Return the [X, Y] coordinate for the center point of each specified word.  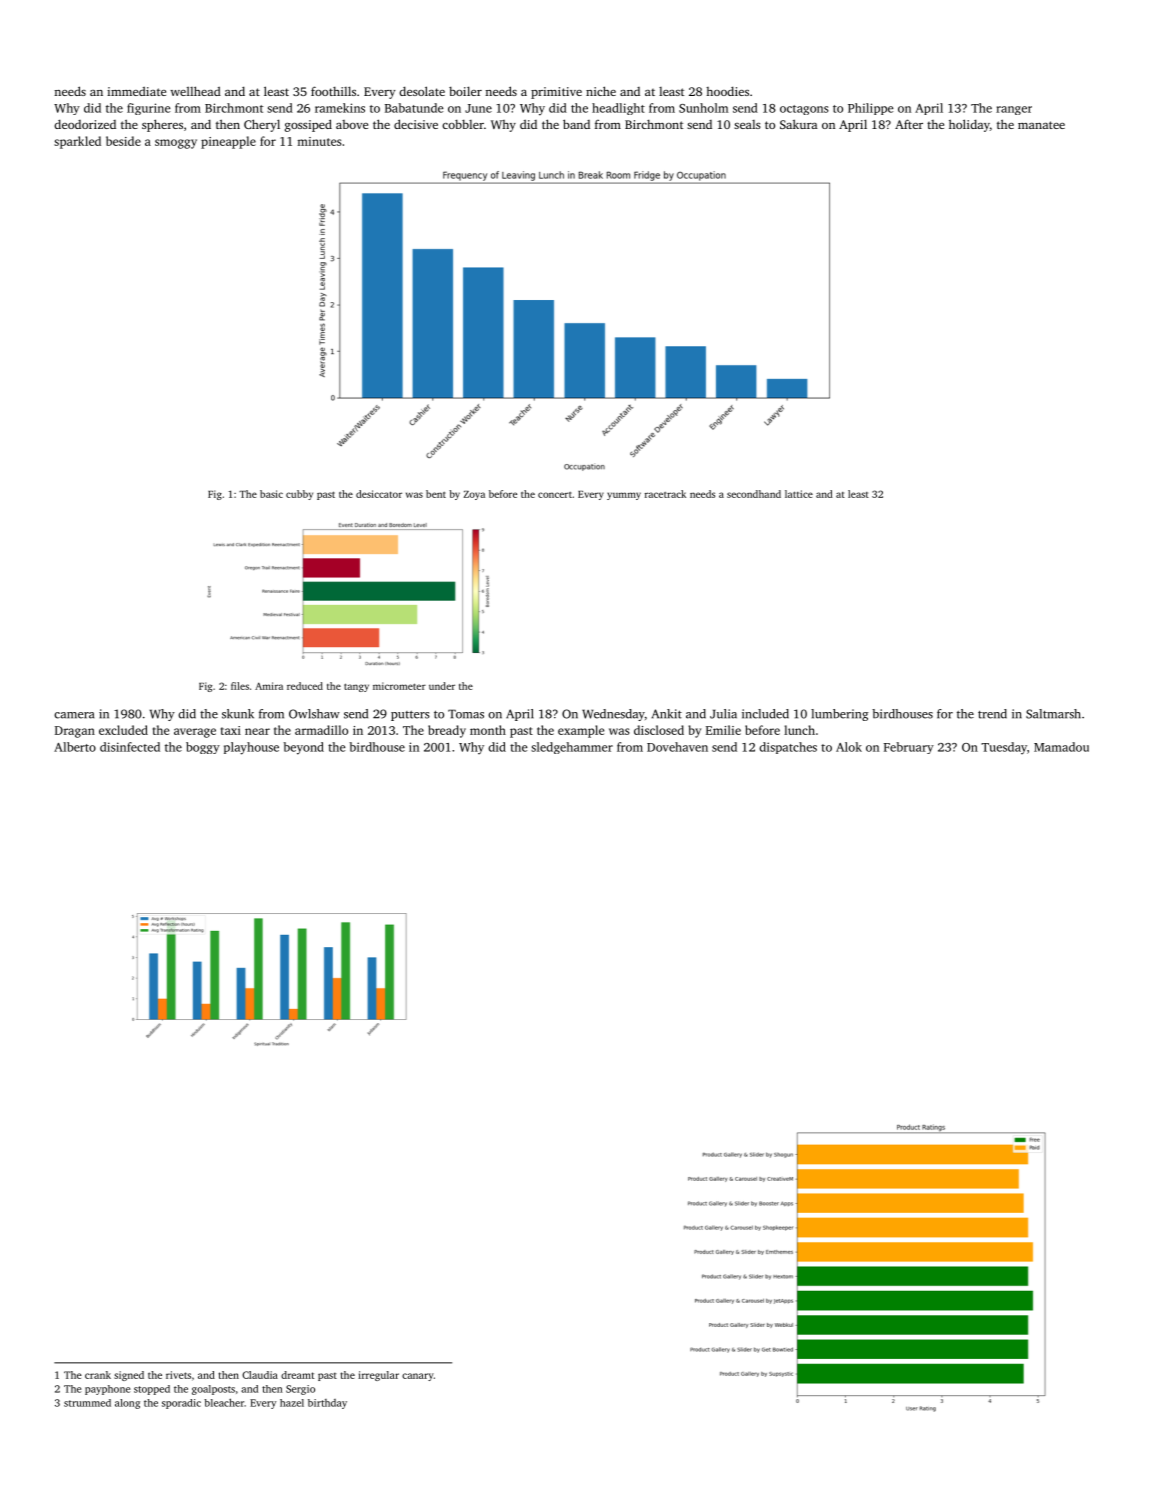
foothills [333, 91]
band [576, 124]
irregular [378, 1376]
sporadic [181, 1404]
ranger [1014, 110]
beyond [304, 748]
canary [418, 1377]
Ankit [666, 714]
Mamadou [1061, 747]
